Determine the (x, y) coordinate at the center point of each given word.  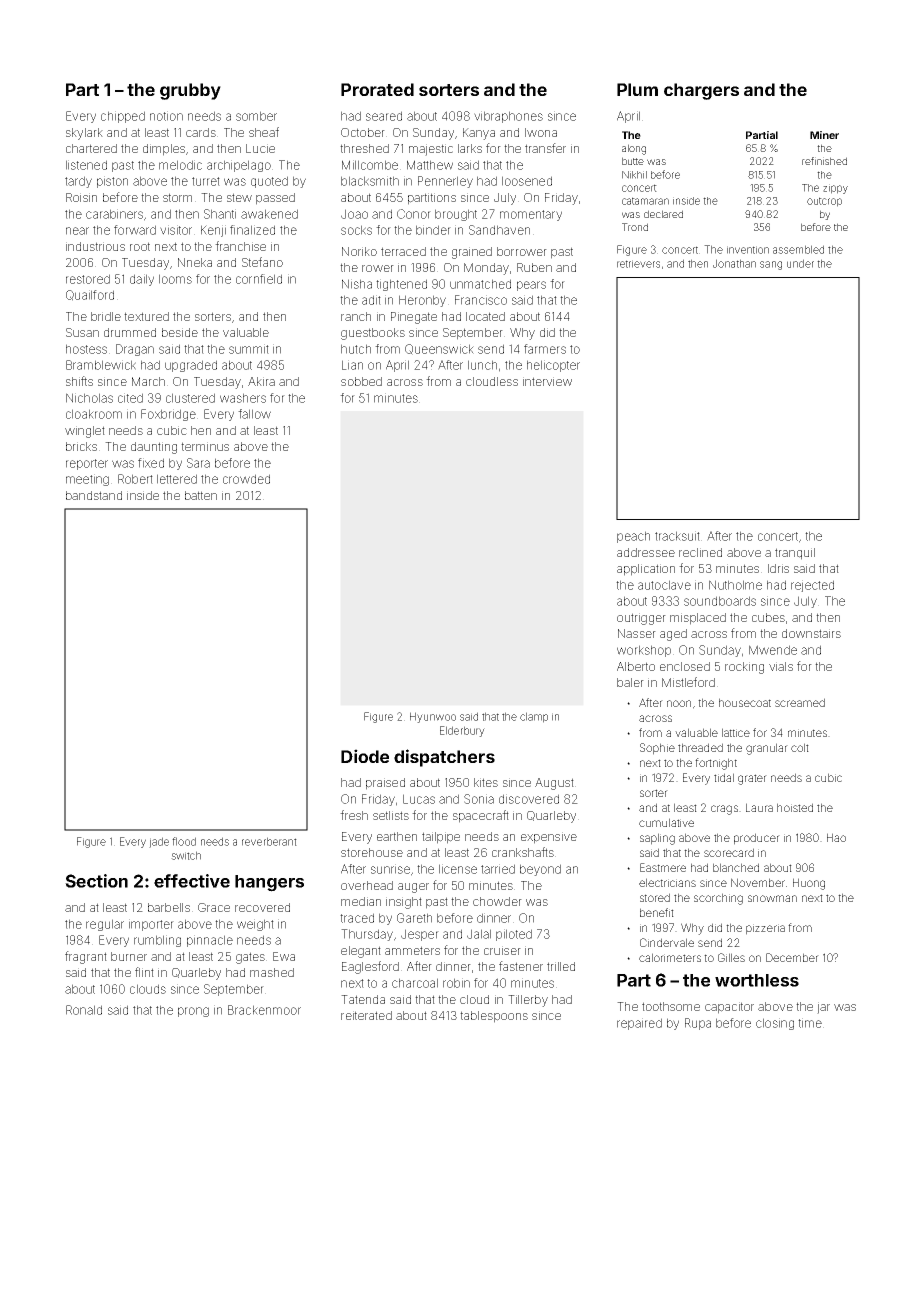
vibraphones (508, 117)
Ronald (84, 1010)
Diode (365, 756)
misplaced (698, 619)
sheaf (264, 132)
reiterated (366, 1015)
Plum (637, 89)
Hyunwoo (433, 717)
